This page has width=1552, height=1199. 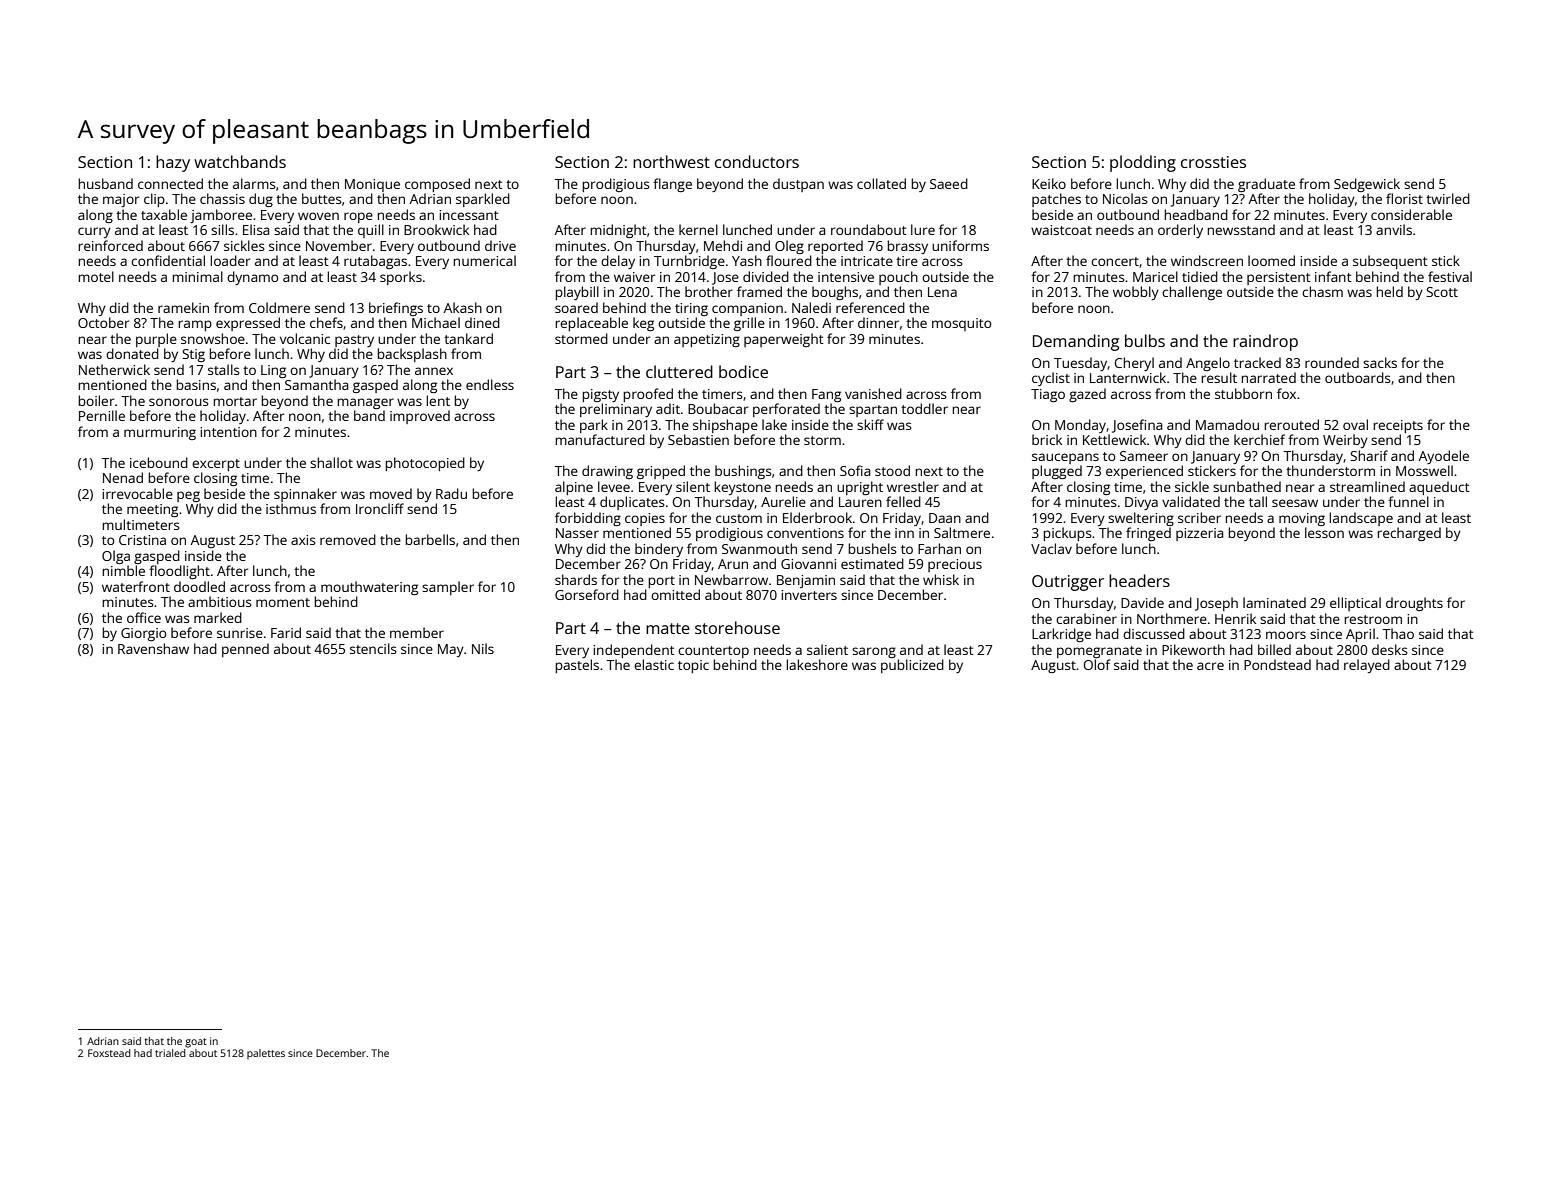 What do you see at coordinates (266, 1054) in the page?
I see `palettes` at bounding box center [266, 1054].
